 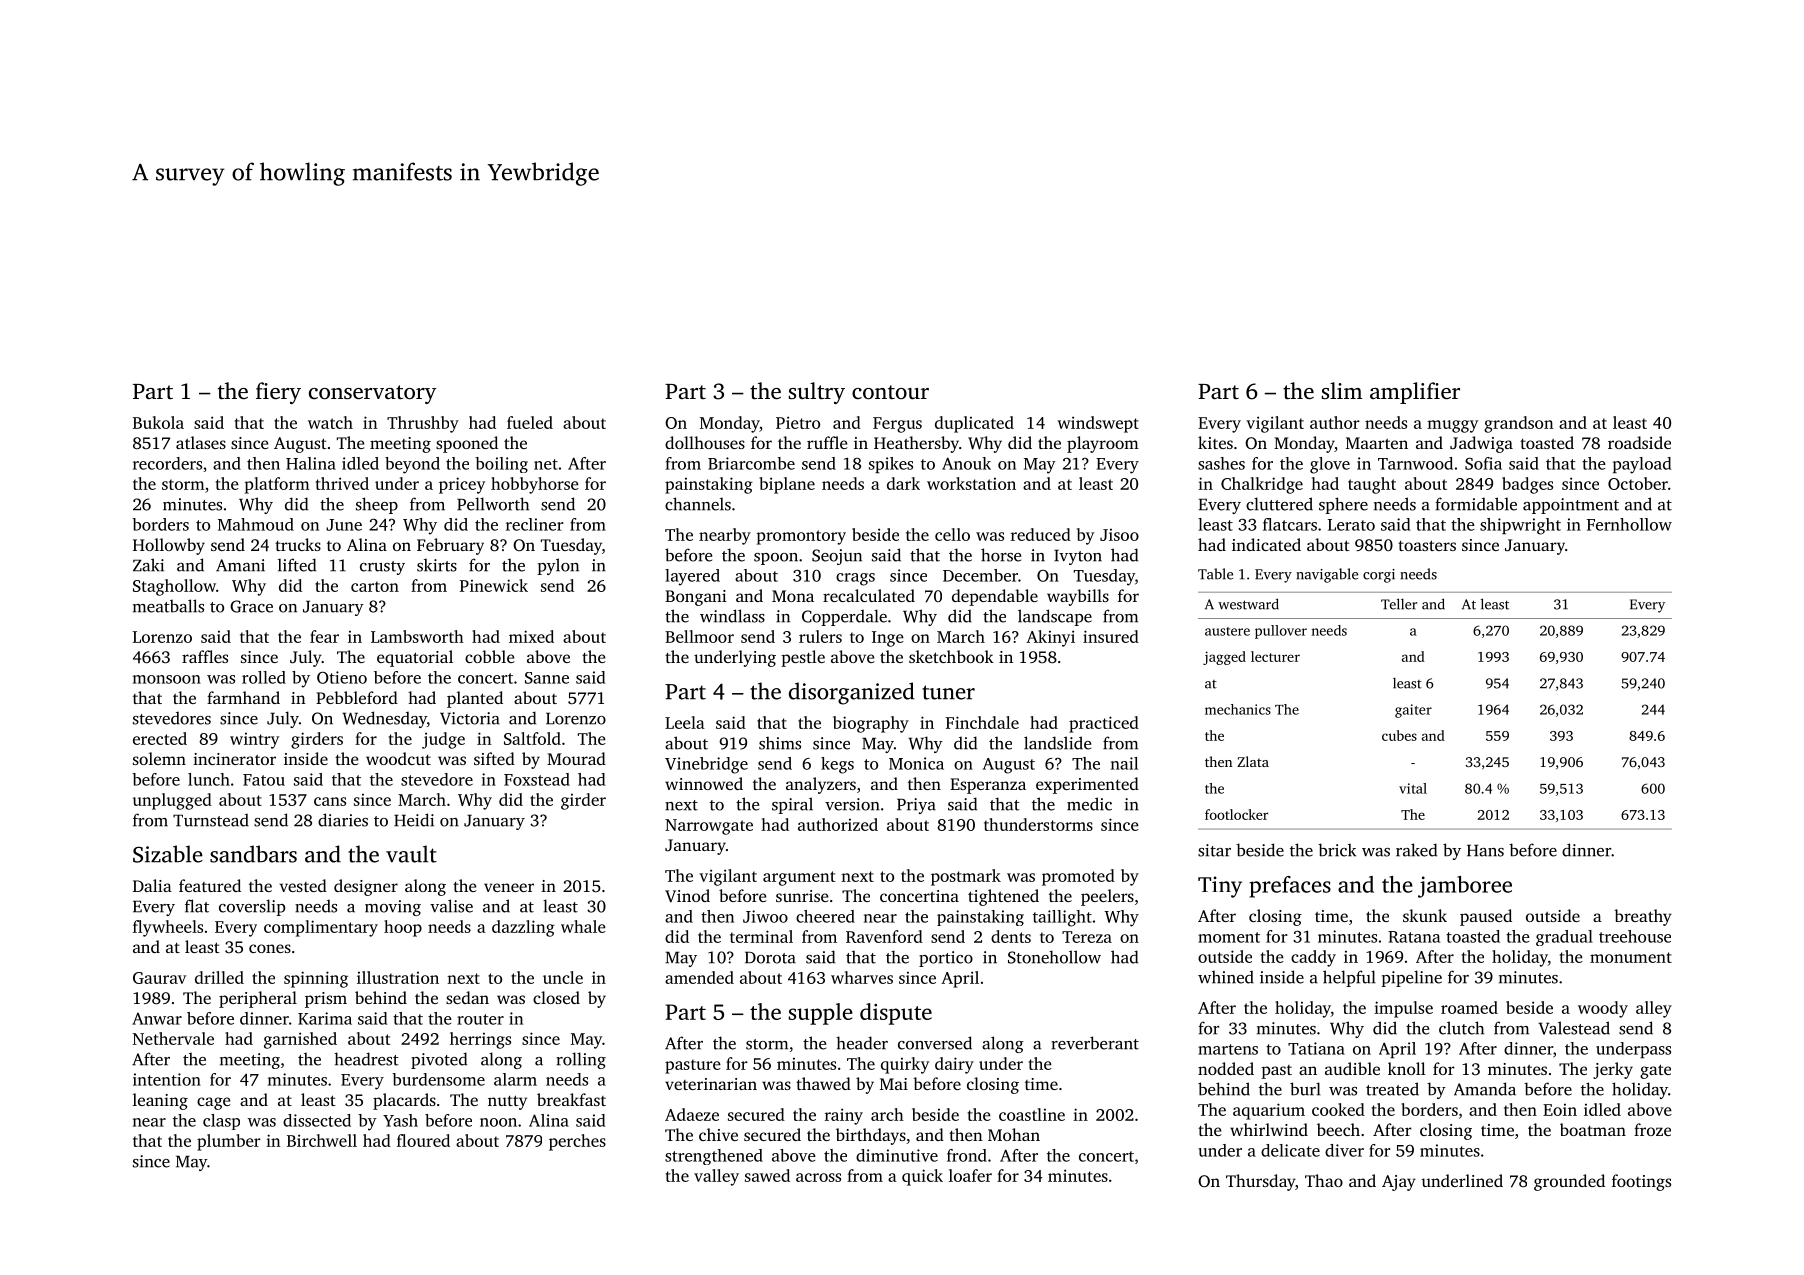 What do you see at coordinates (1485, 850) in the document?
I see `Hans` at bounding box center [1485, 850].
